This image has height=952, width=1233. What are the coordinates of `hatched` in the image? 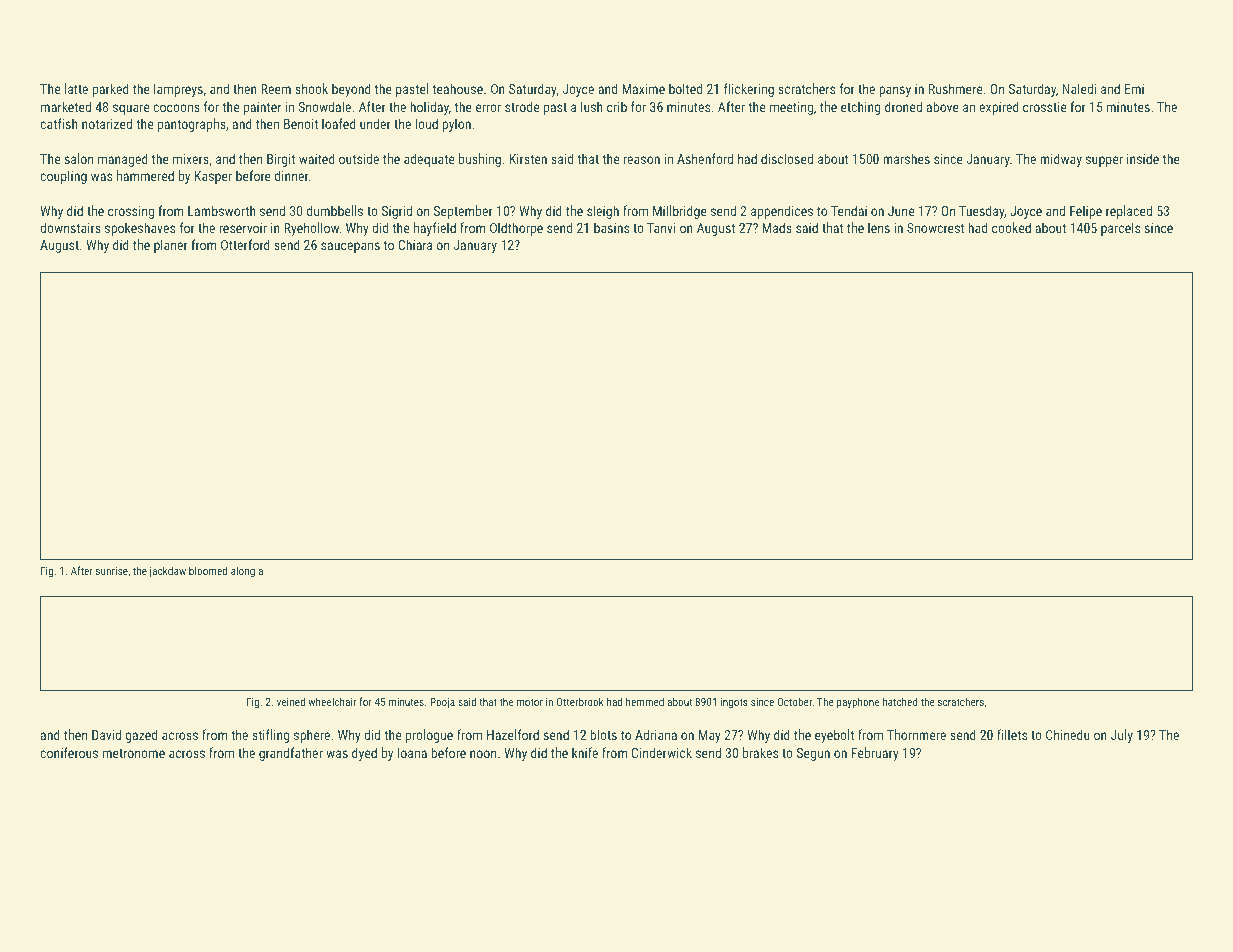 It's located at (900, 701).
